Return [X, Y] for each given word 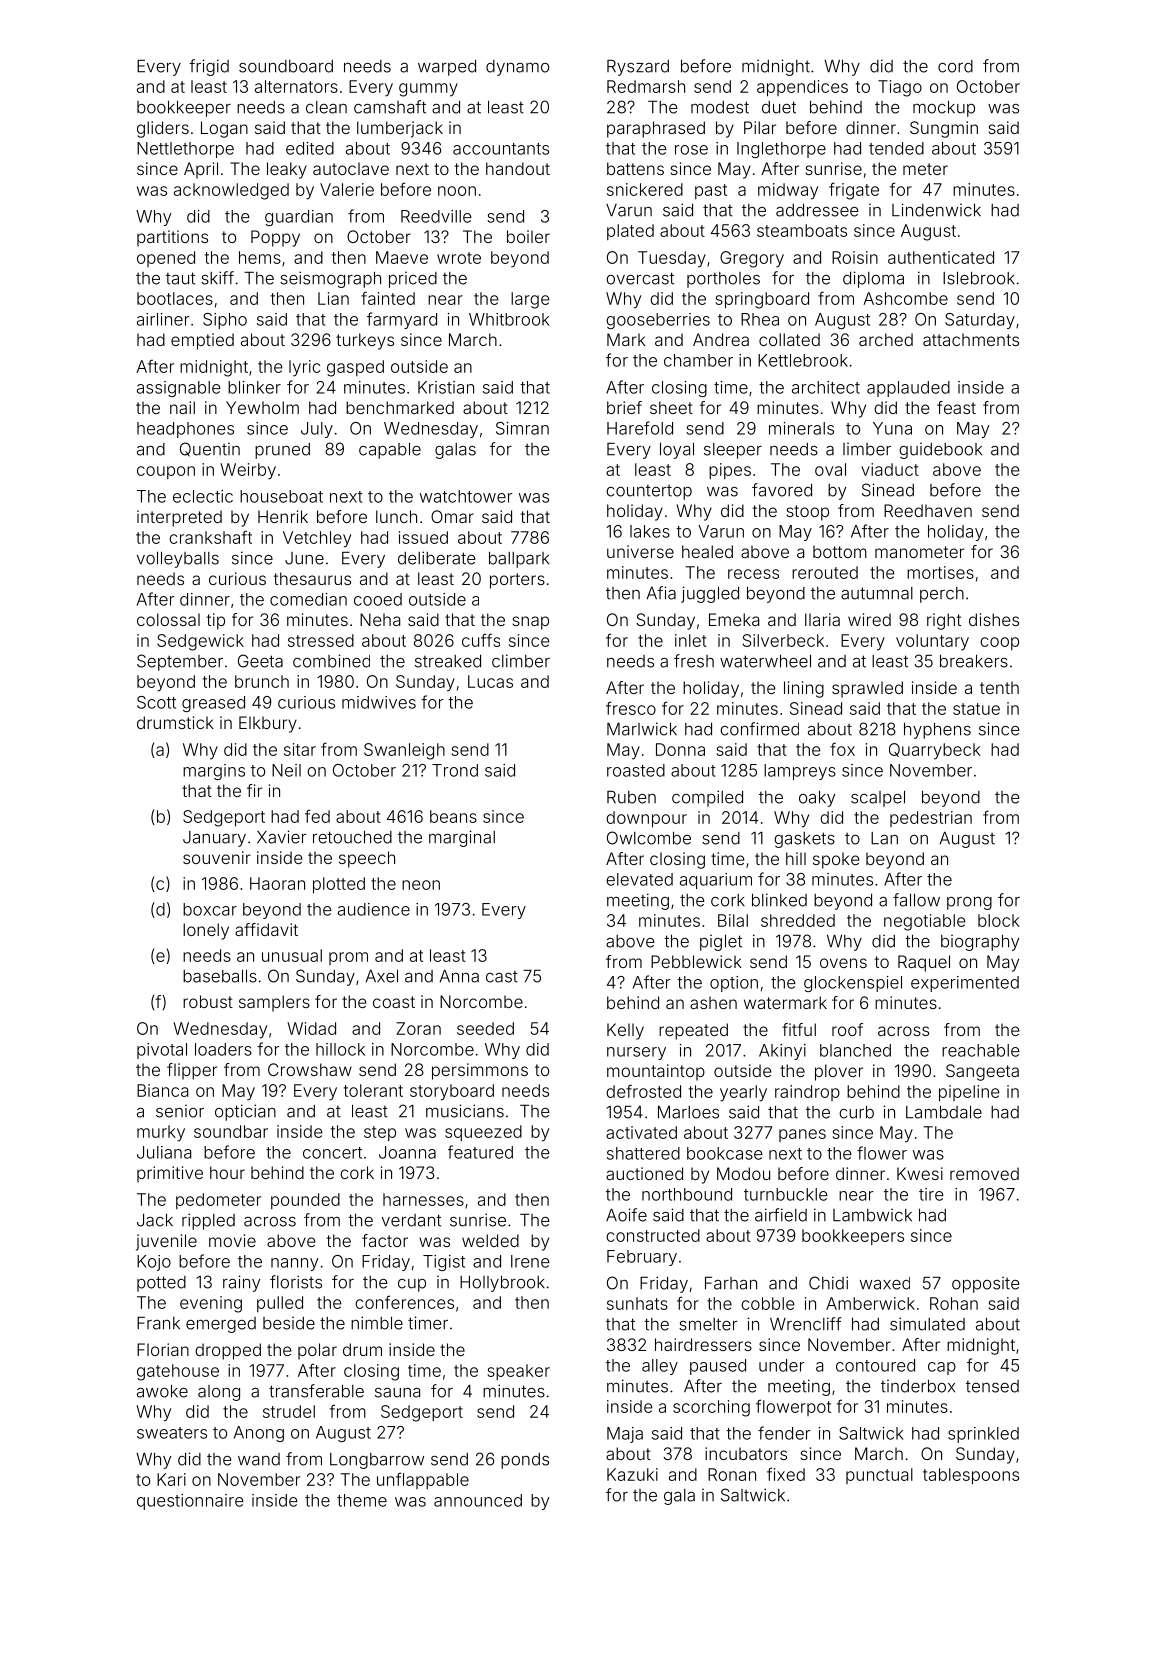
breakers [974, 661]
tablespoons [971, 1476]
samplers [274, 1003]
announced [478, 1500]
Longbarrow [377, 1461]
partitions [172, 238]
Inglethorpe [781, 150]
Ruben [631, 797]
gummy [428, 90]
